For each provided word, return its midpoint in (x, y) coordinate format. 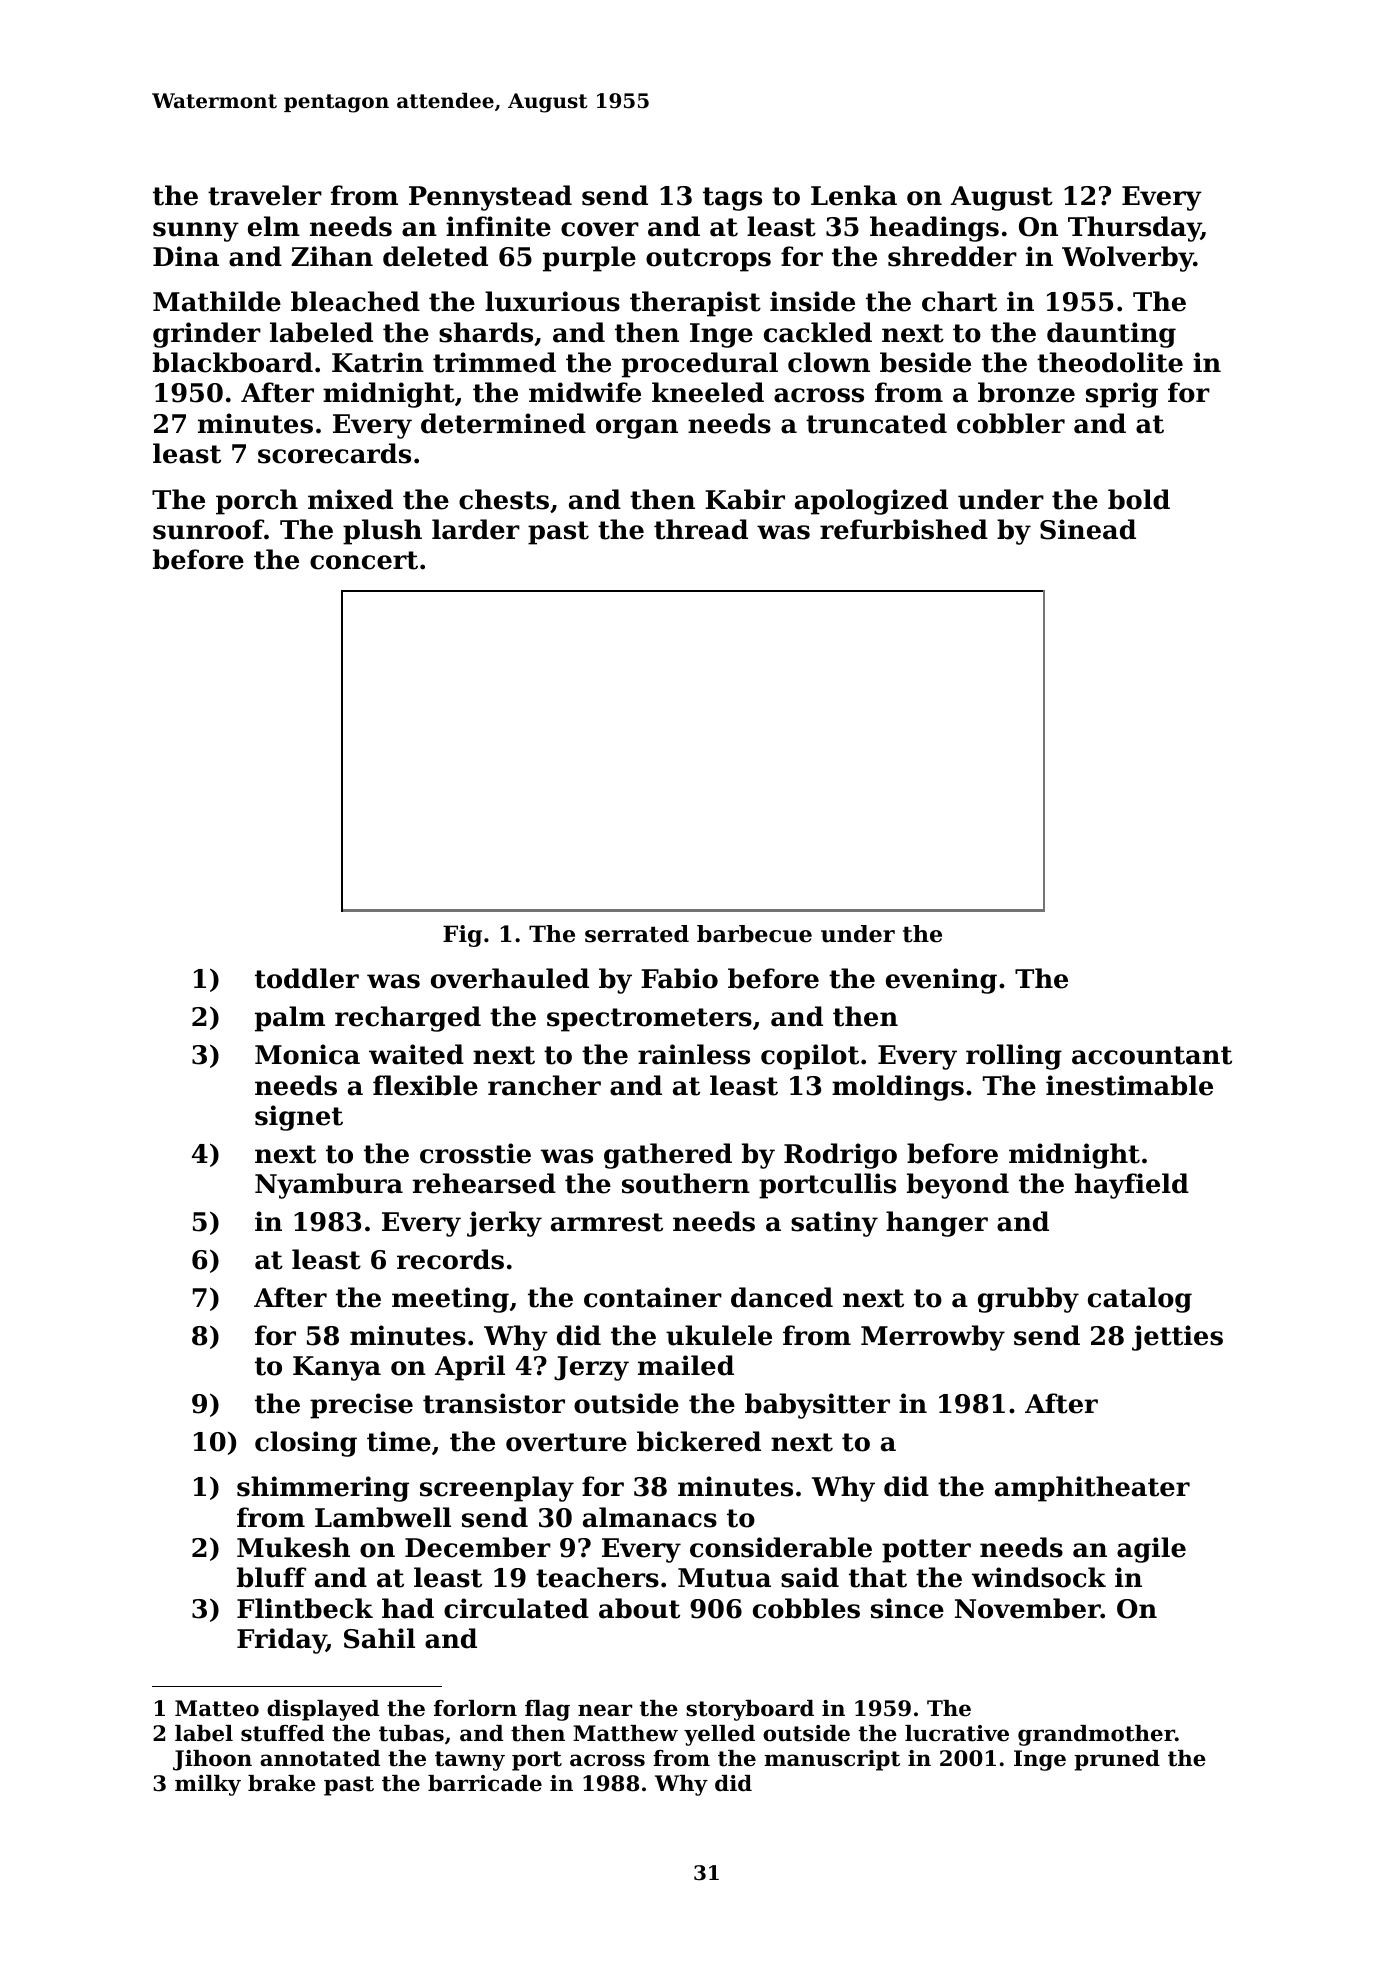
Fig (462, 936)
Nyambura (329, 1186)
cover (600, 229)
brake (282, 1783)
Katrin (378, 362)
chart (959, 301)
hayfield (1132, 1186)
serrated (637, 934)
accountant (1152, 1055)
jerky (504, 1224)
